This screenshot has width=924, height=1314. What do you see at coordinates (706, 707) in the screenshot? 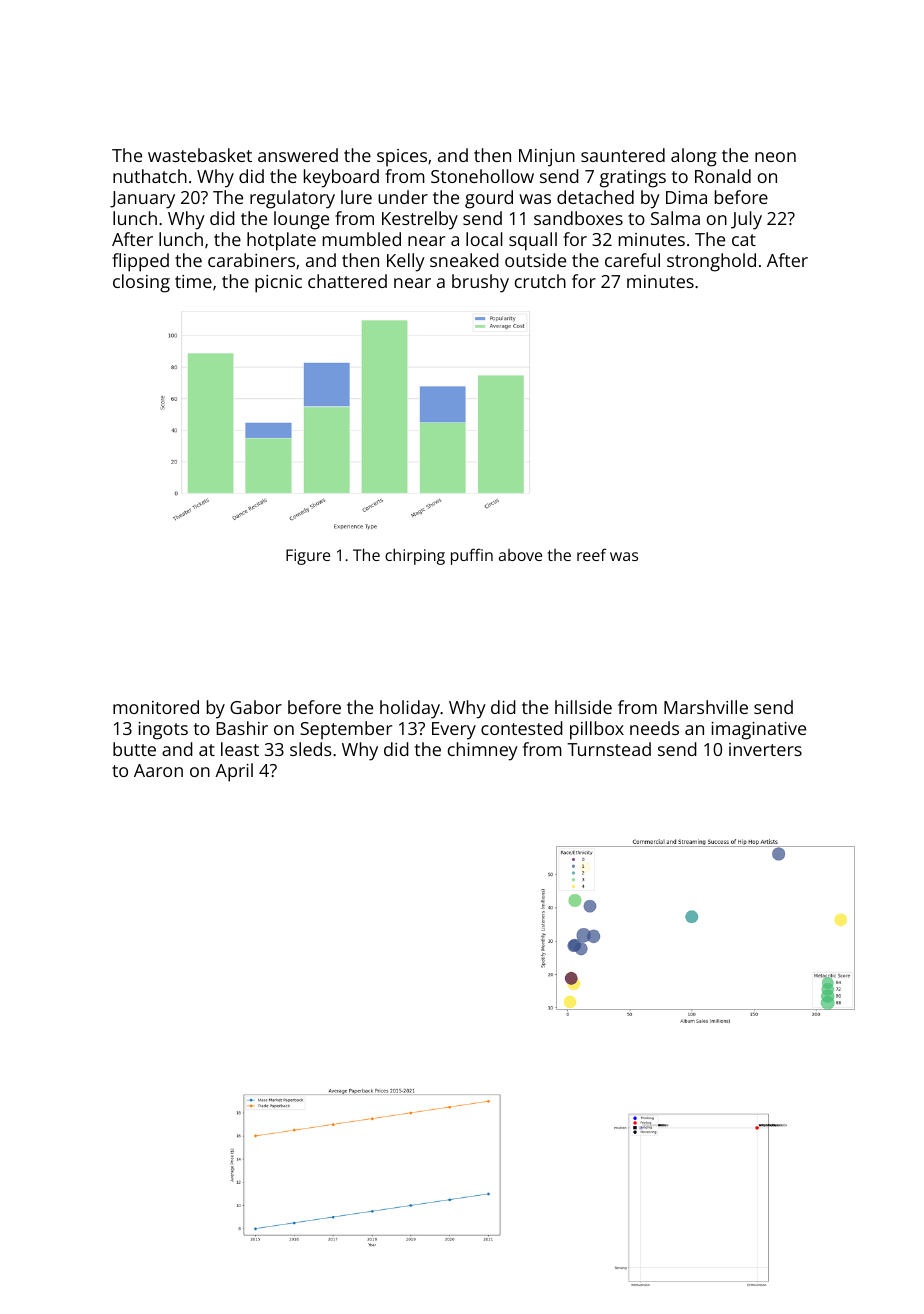
I see `Marshville` at bounding box center [706, 707].
